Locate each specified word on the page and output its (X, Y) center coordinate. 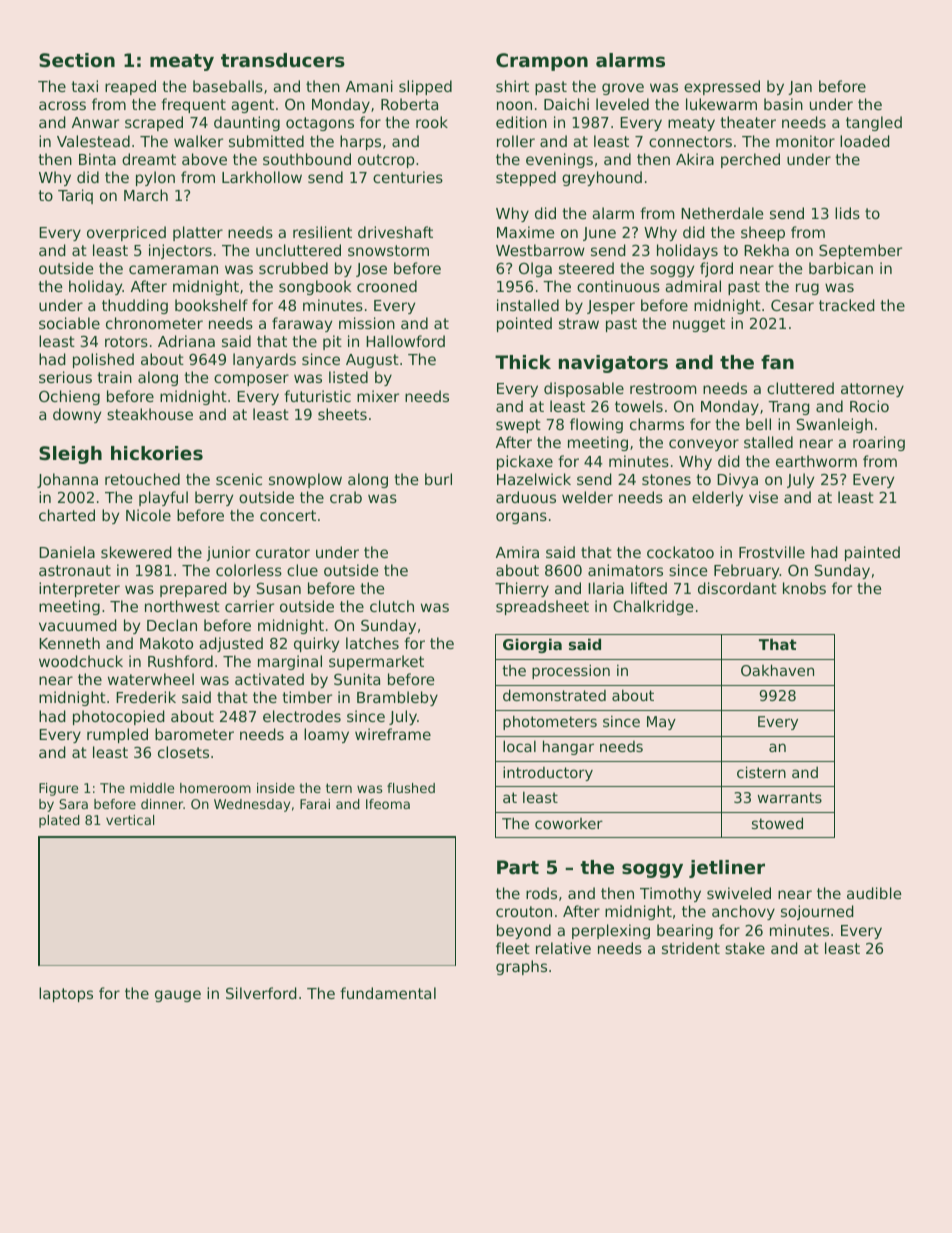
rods (541, 893)
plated (59, 821)
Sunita (357, 679)
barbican (841, 268)
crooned (387, 286)
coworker (569, 823)
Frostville (772, 552)
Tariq (75, 196)
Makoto (166, 643)
